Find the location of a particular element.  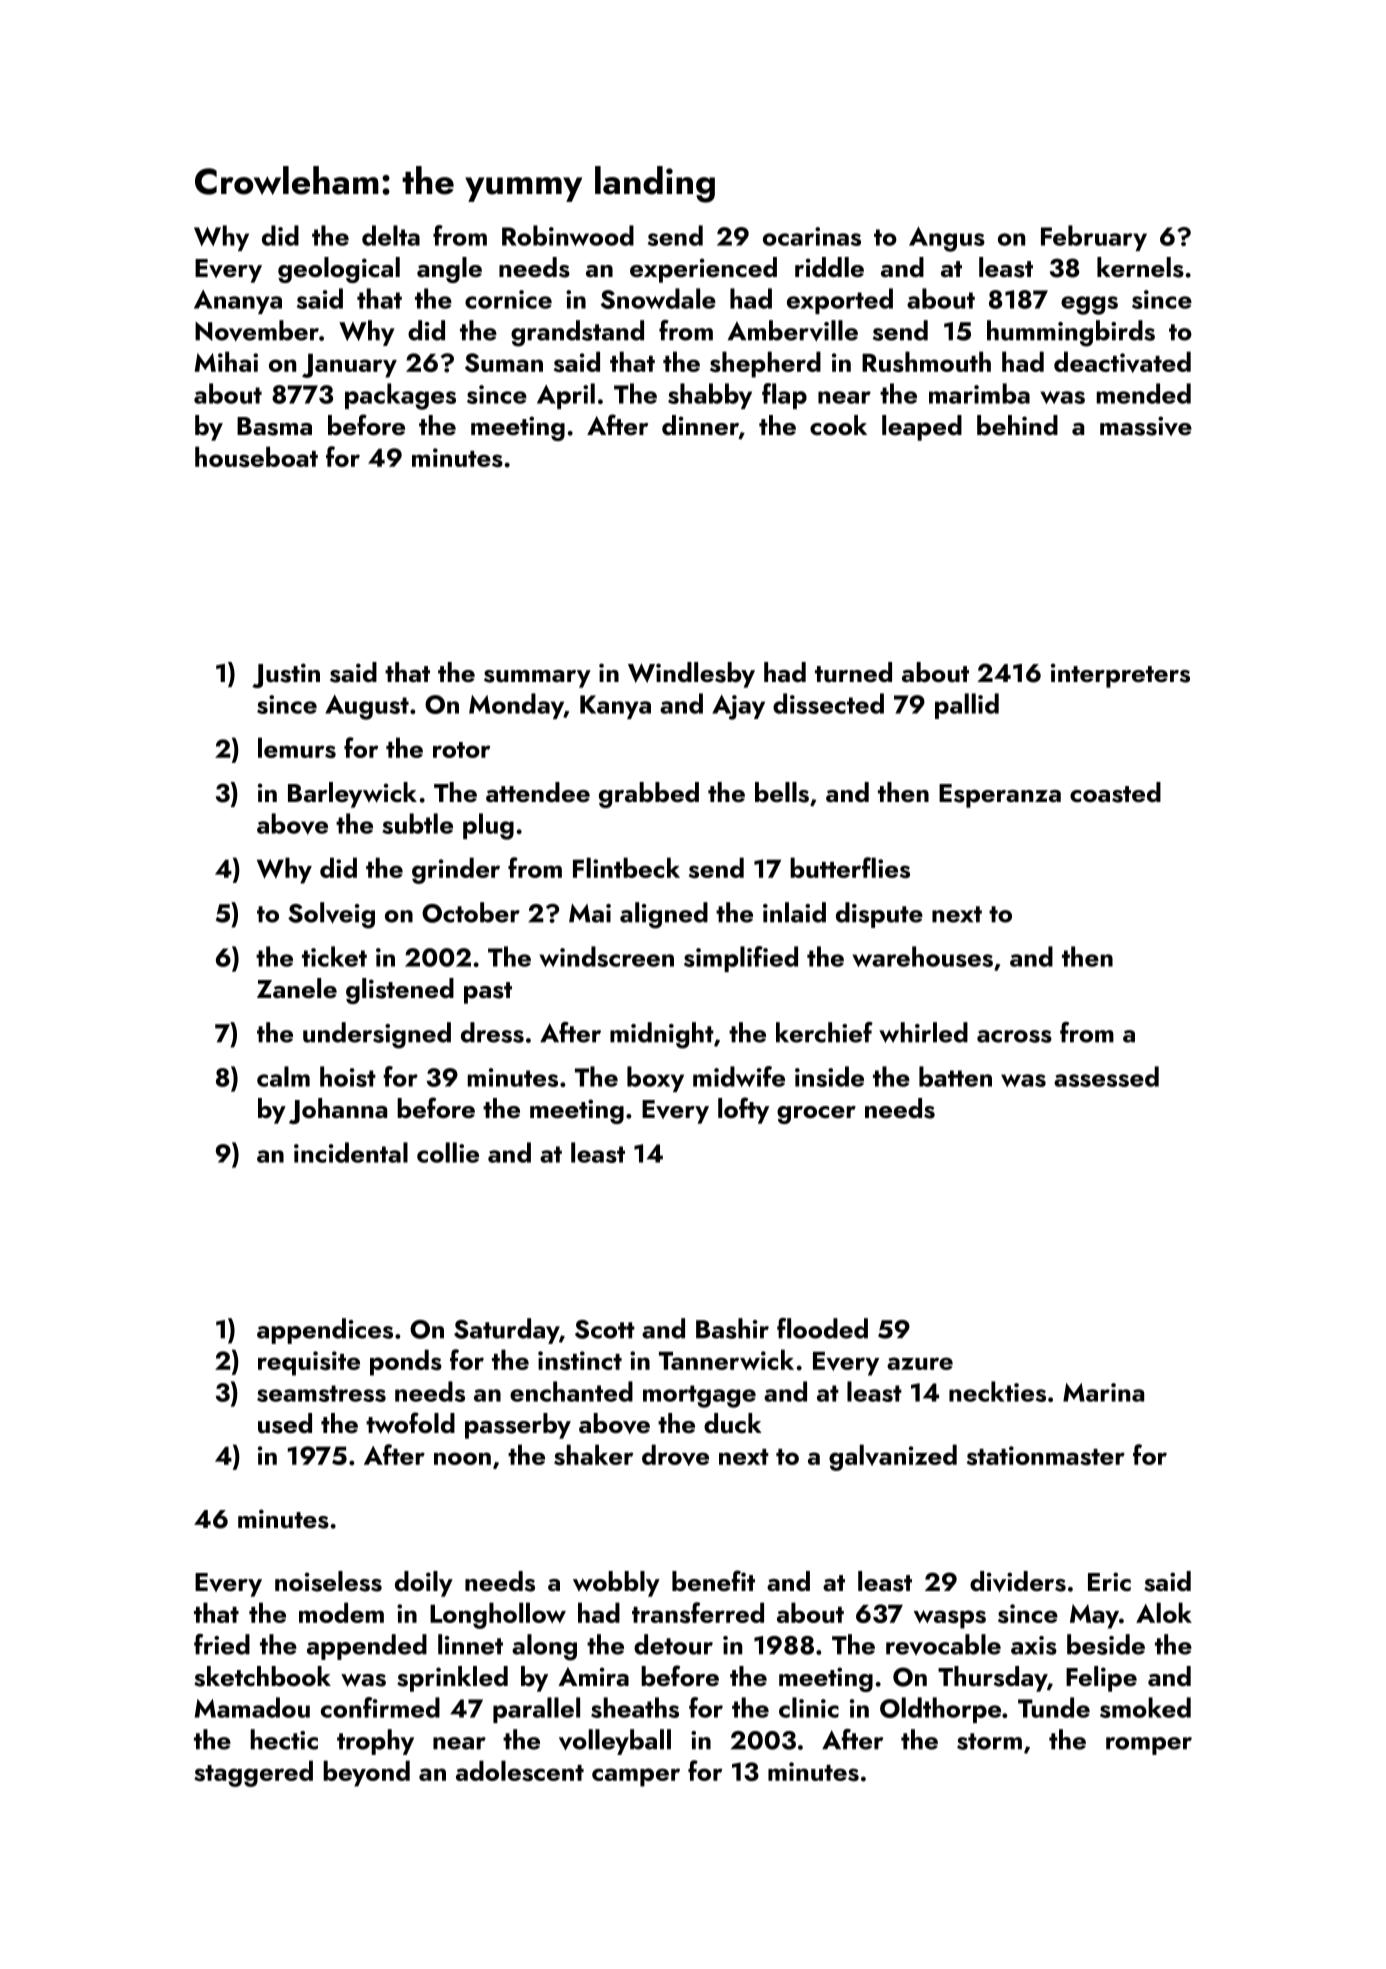

delta is located at coordinates (391, 235).
